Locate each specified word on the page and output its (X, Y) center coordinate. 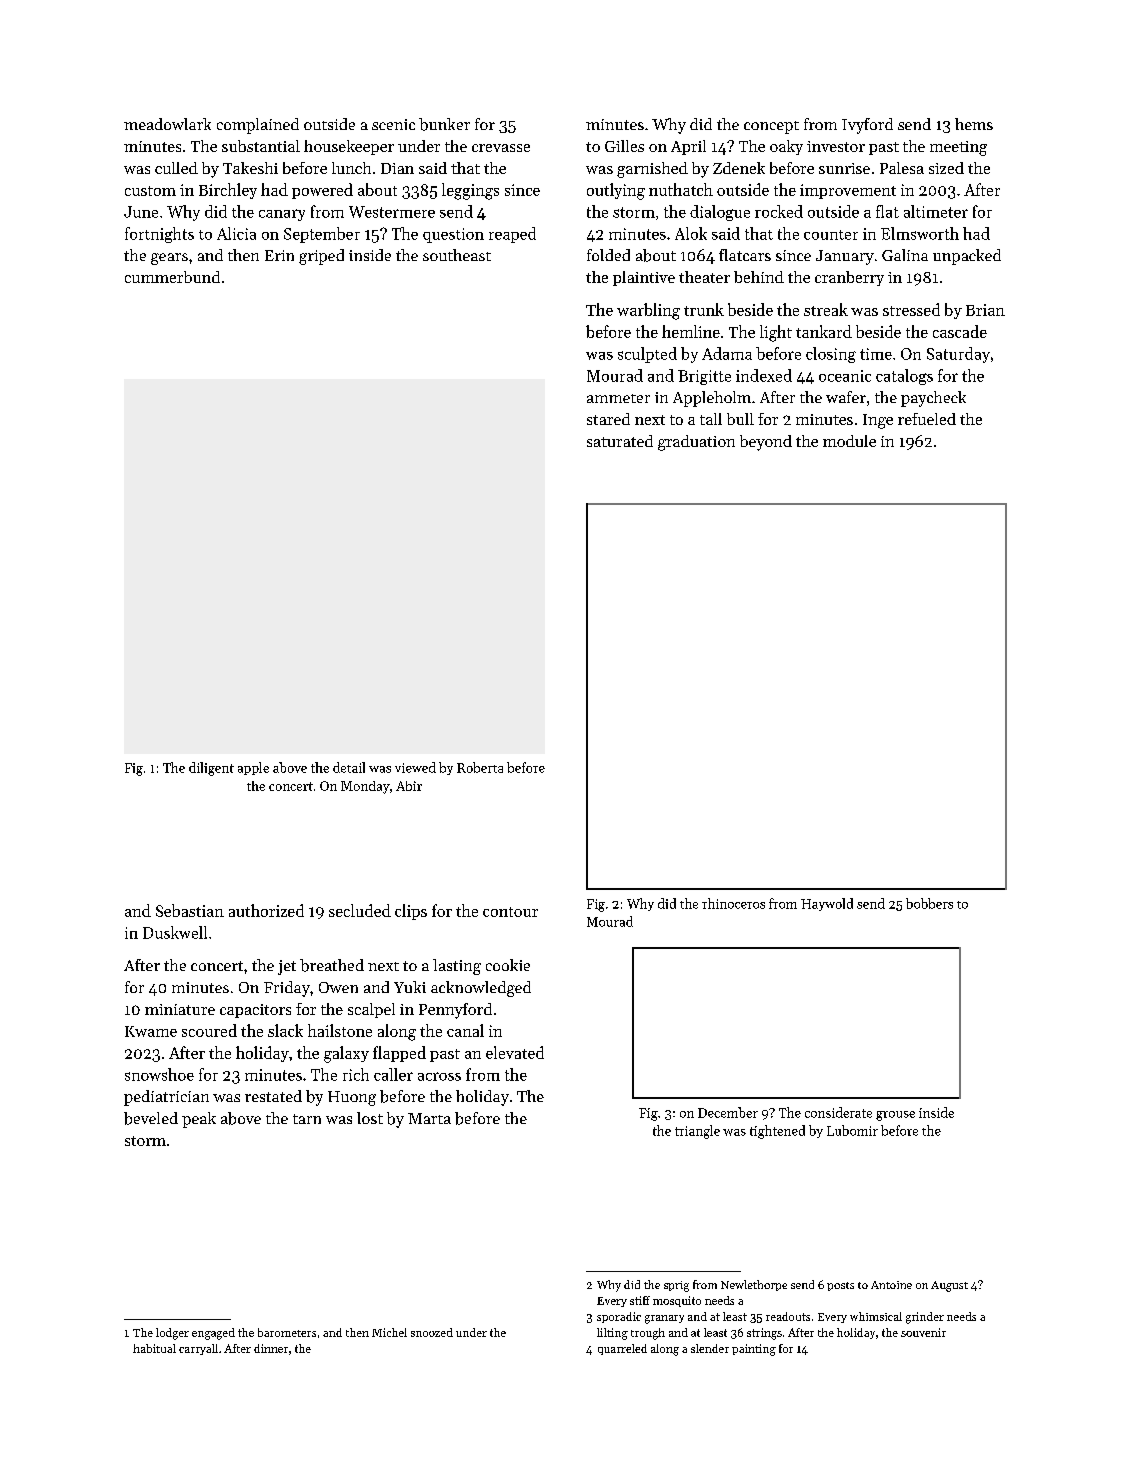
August (949, 1286)
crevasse (501, 148)
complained (258, 126)
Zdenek (739, 168)
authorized (266, 910)
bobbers (929, 903)
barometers (287, 1332)
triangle (697, 1132)
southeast (457, 255)
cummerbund (172, 277)
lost (370, 1118)
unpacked (967, 257)
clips (411, 912)
